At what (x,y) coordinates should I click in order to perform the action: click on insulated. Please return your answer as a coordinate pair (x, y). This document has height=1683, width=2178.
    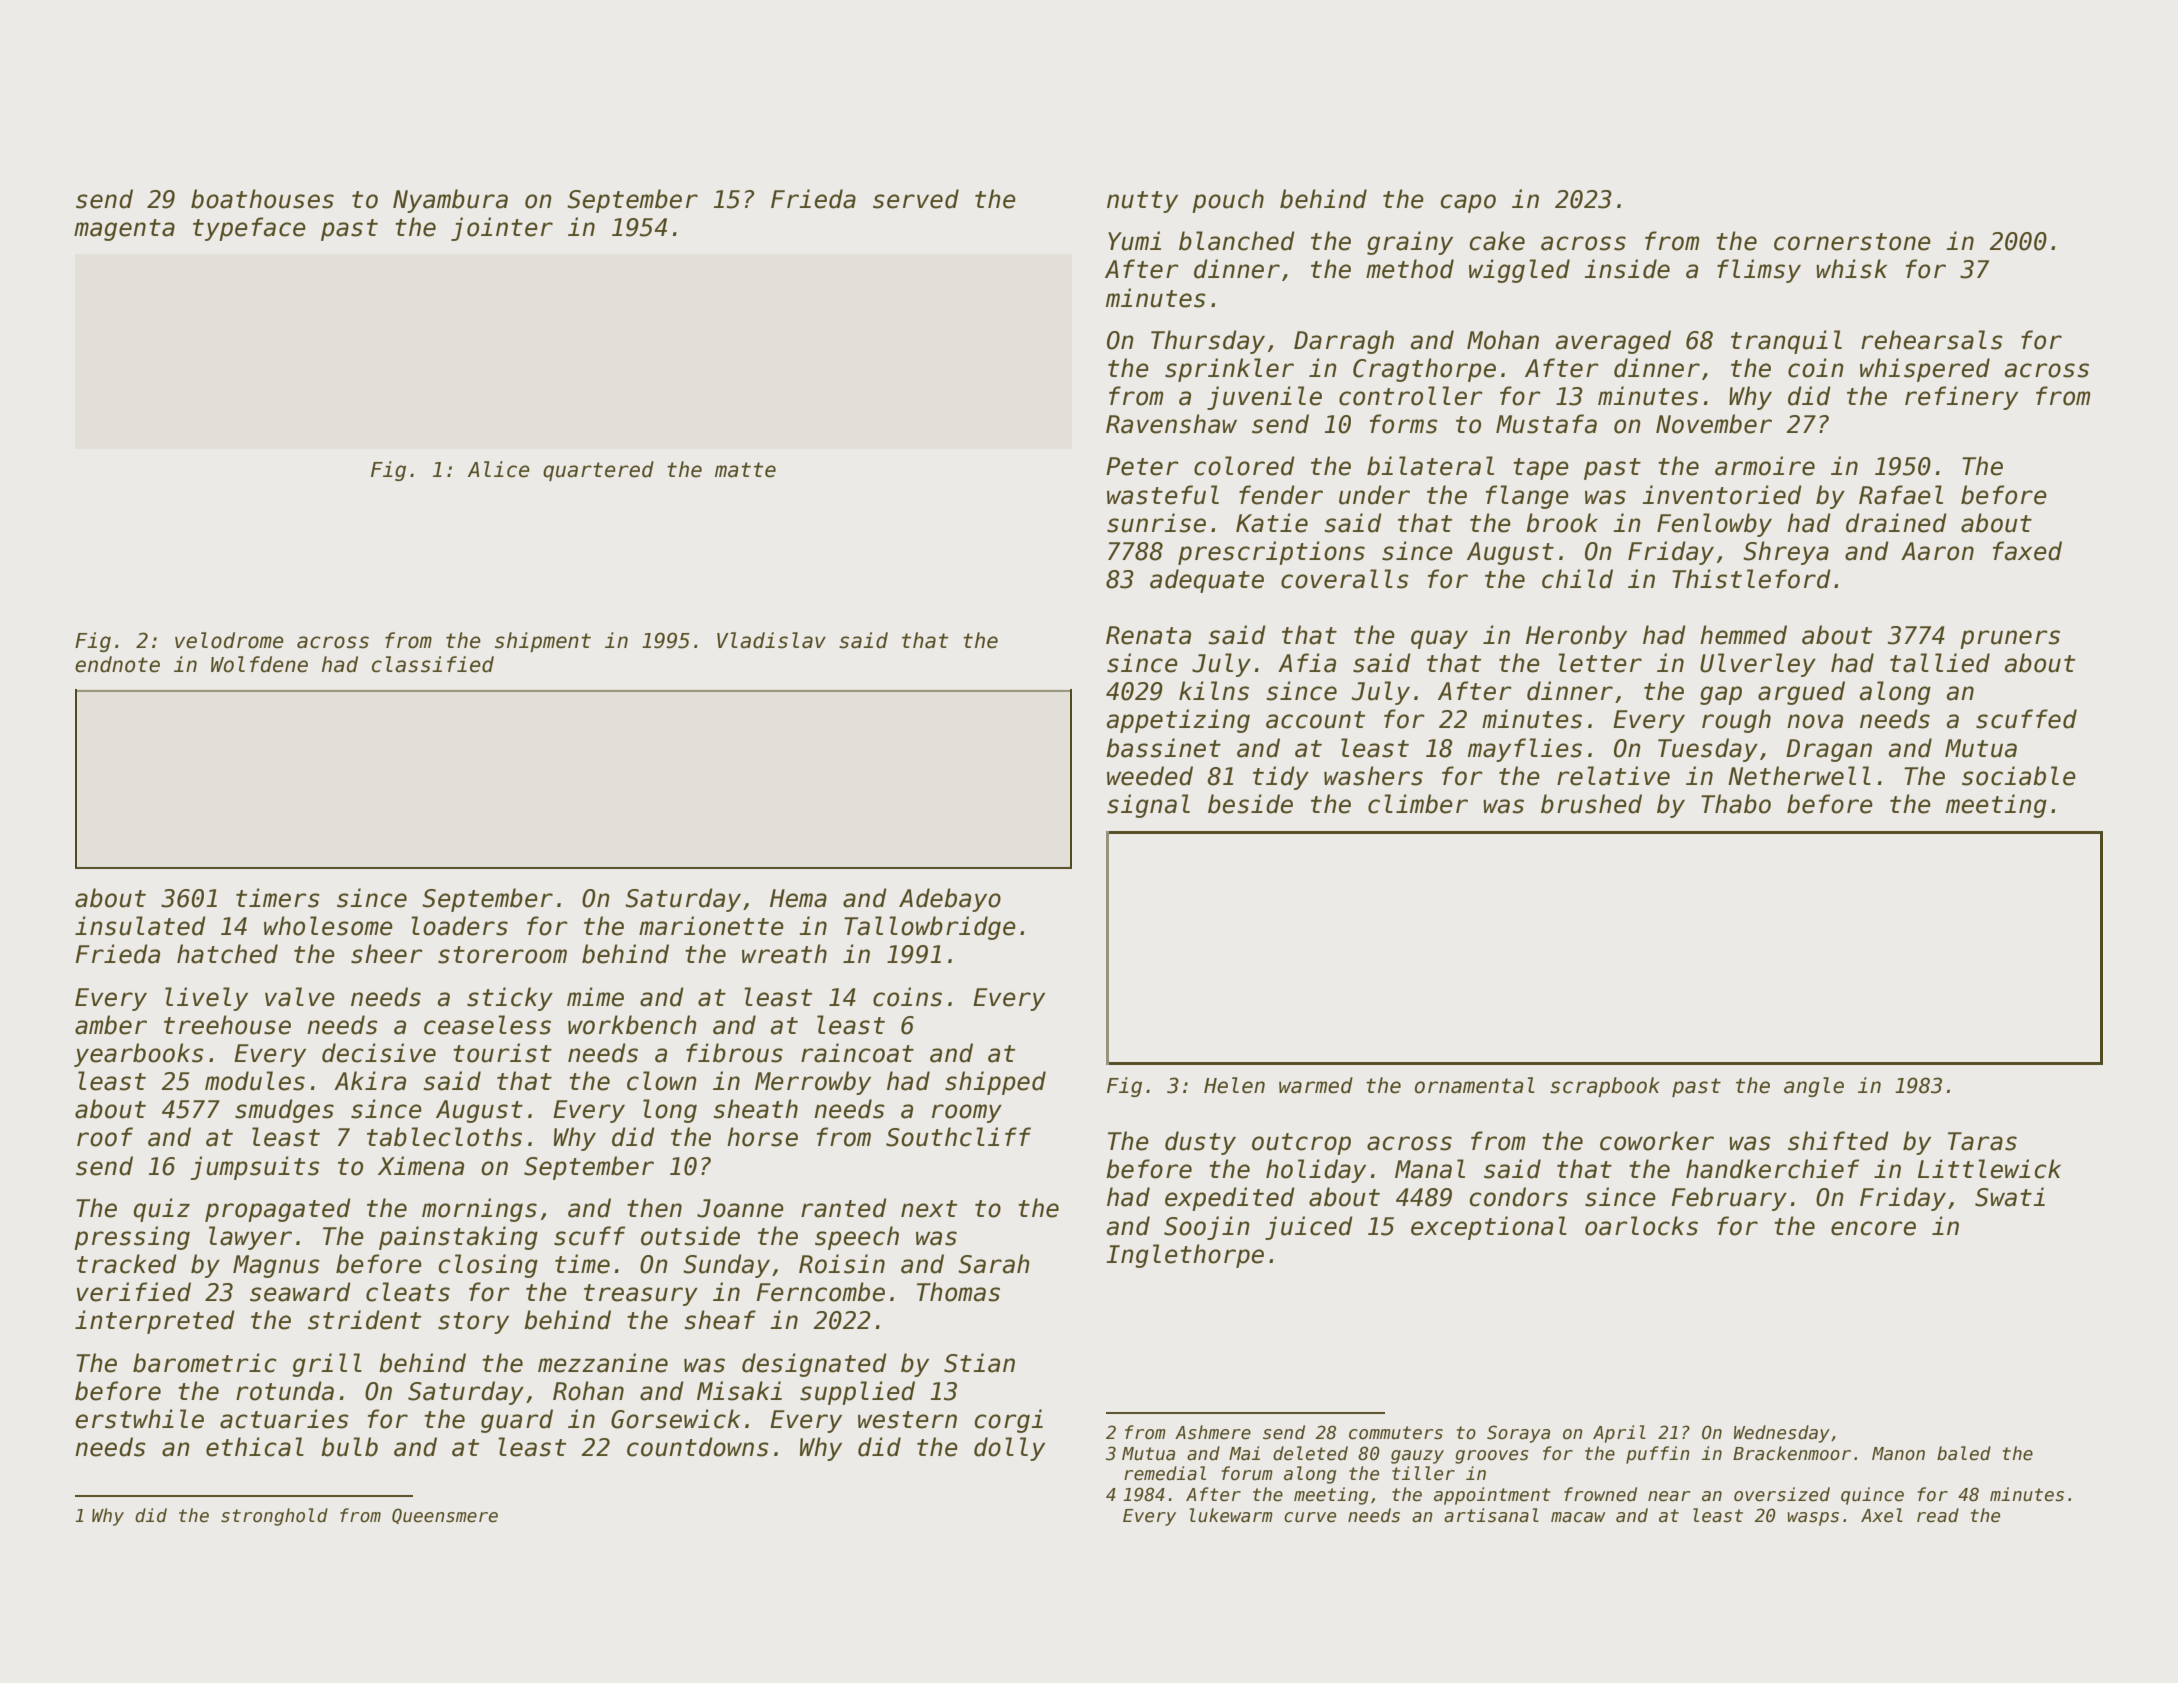
    Looking at the image, I should click on (140, 926).
